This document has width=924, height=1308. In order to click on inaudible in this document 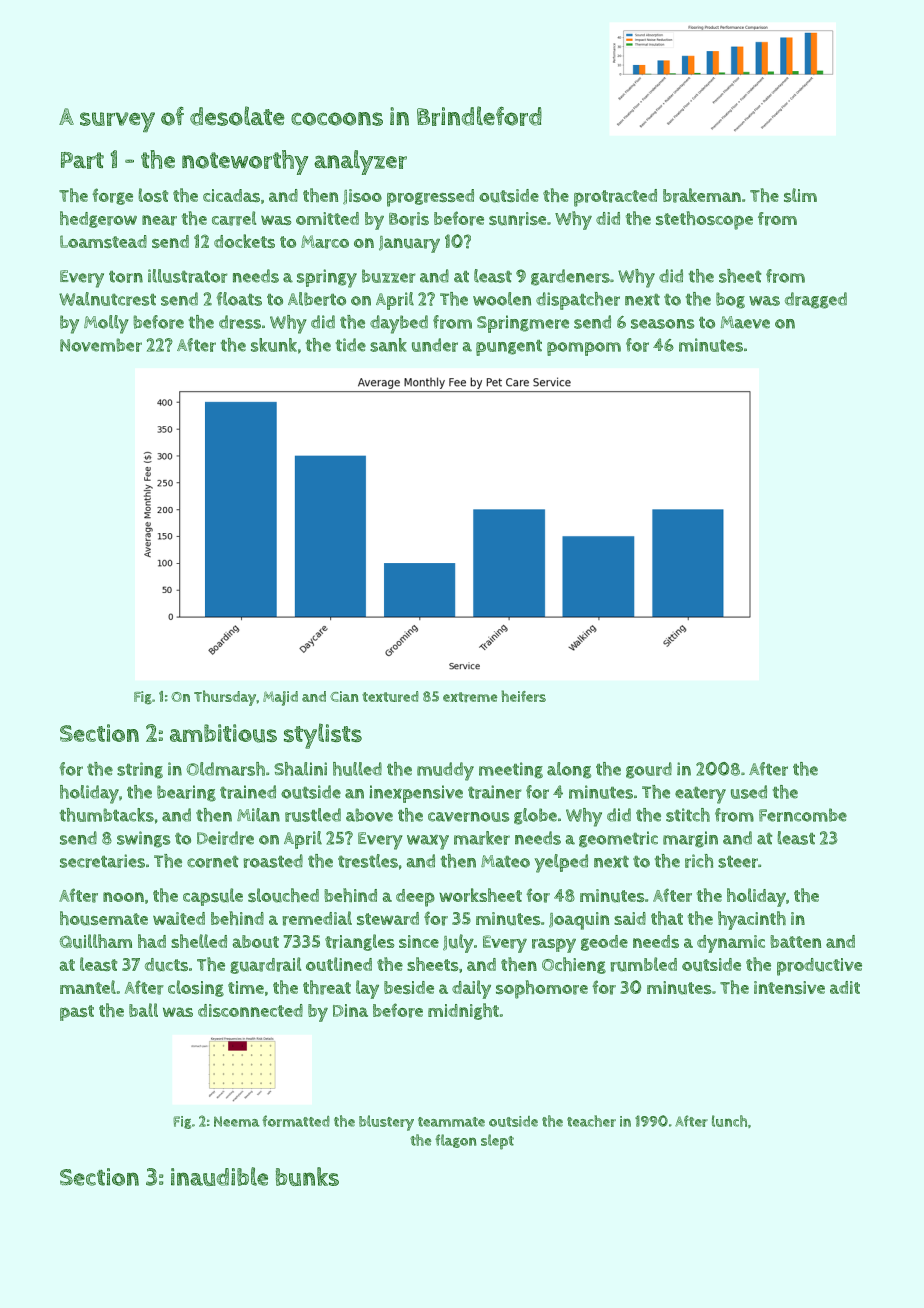, I will do `click(219, 1176)`.
